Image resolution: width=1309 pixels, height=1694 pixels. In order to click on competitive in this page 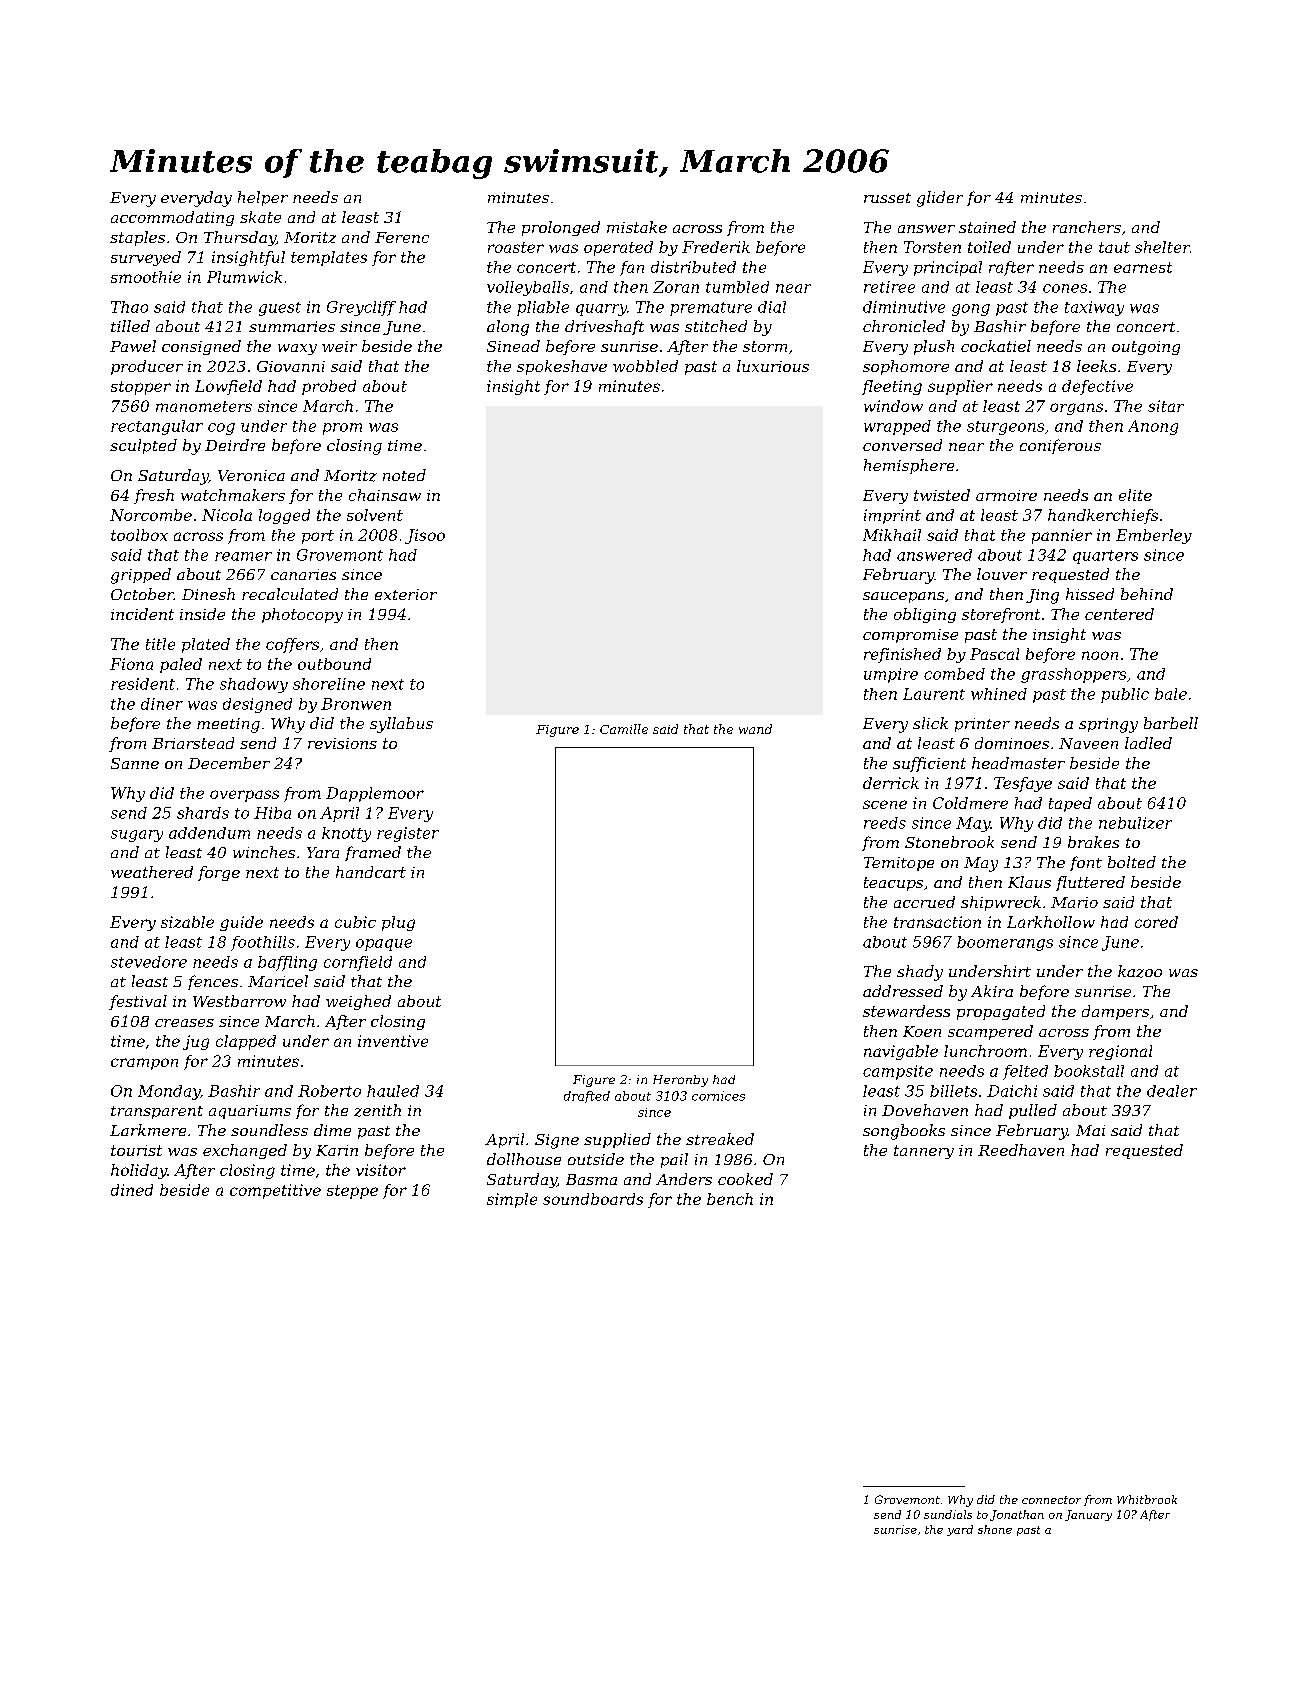, I will do `click(275, 1191)`.
